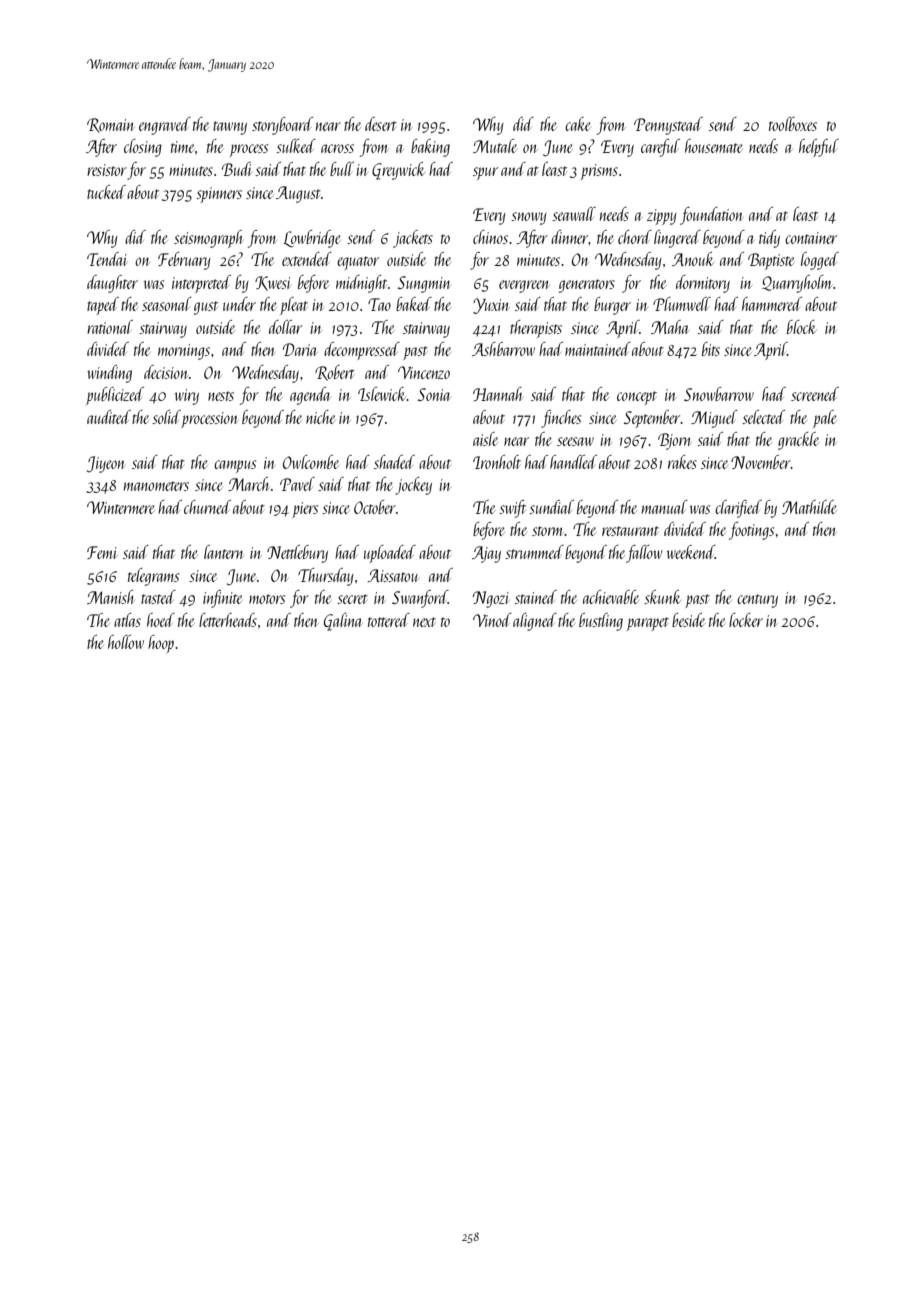 The image size is (924, 1314). Describe the element at coordinates (772, 304) in the screenshot. I see `hammered` at that location.
